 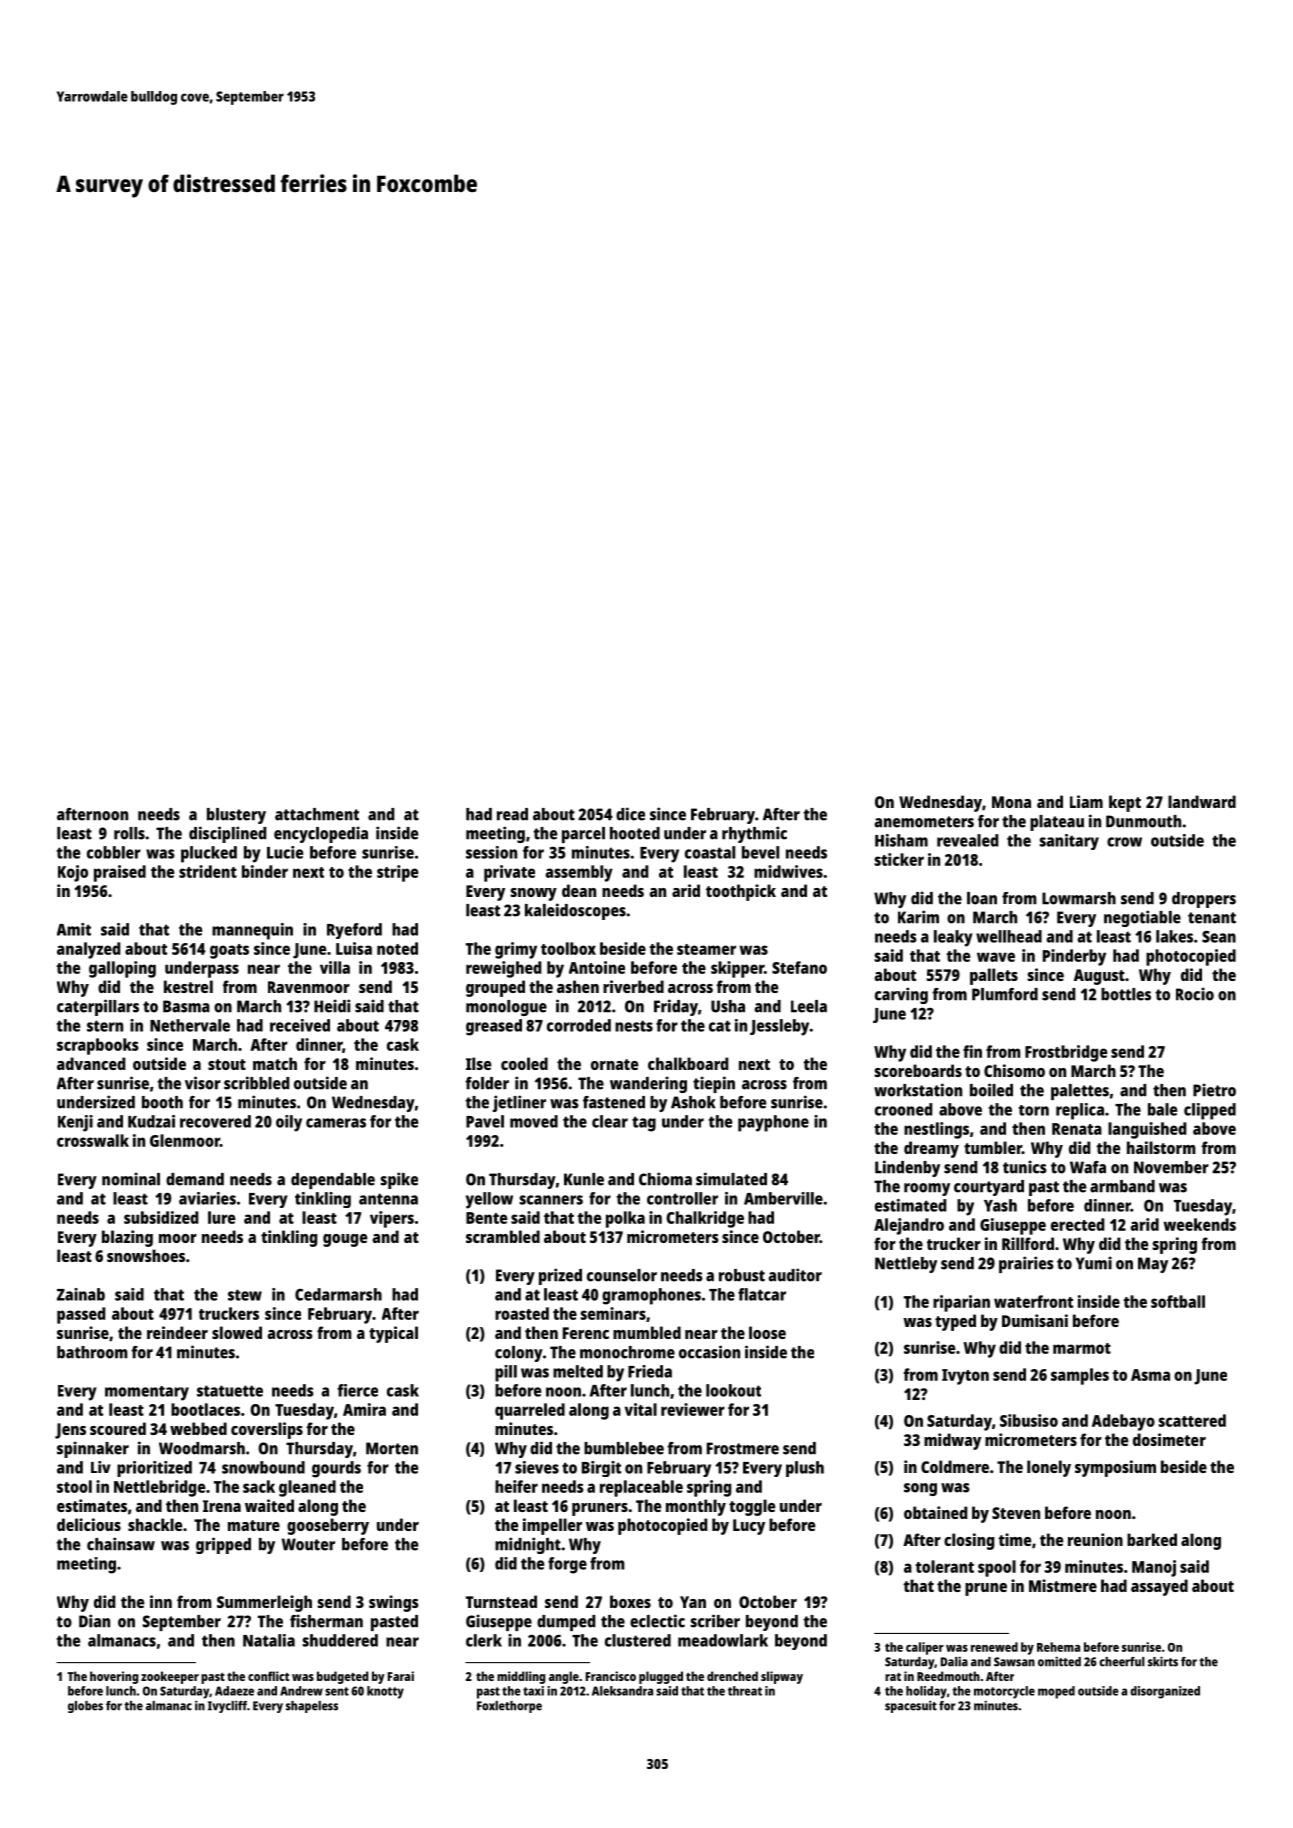 What do you see at coordinates (170, 1677) in the screenshot?
I see `zookeeper` at bounding box center [170, 1677].
